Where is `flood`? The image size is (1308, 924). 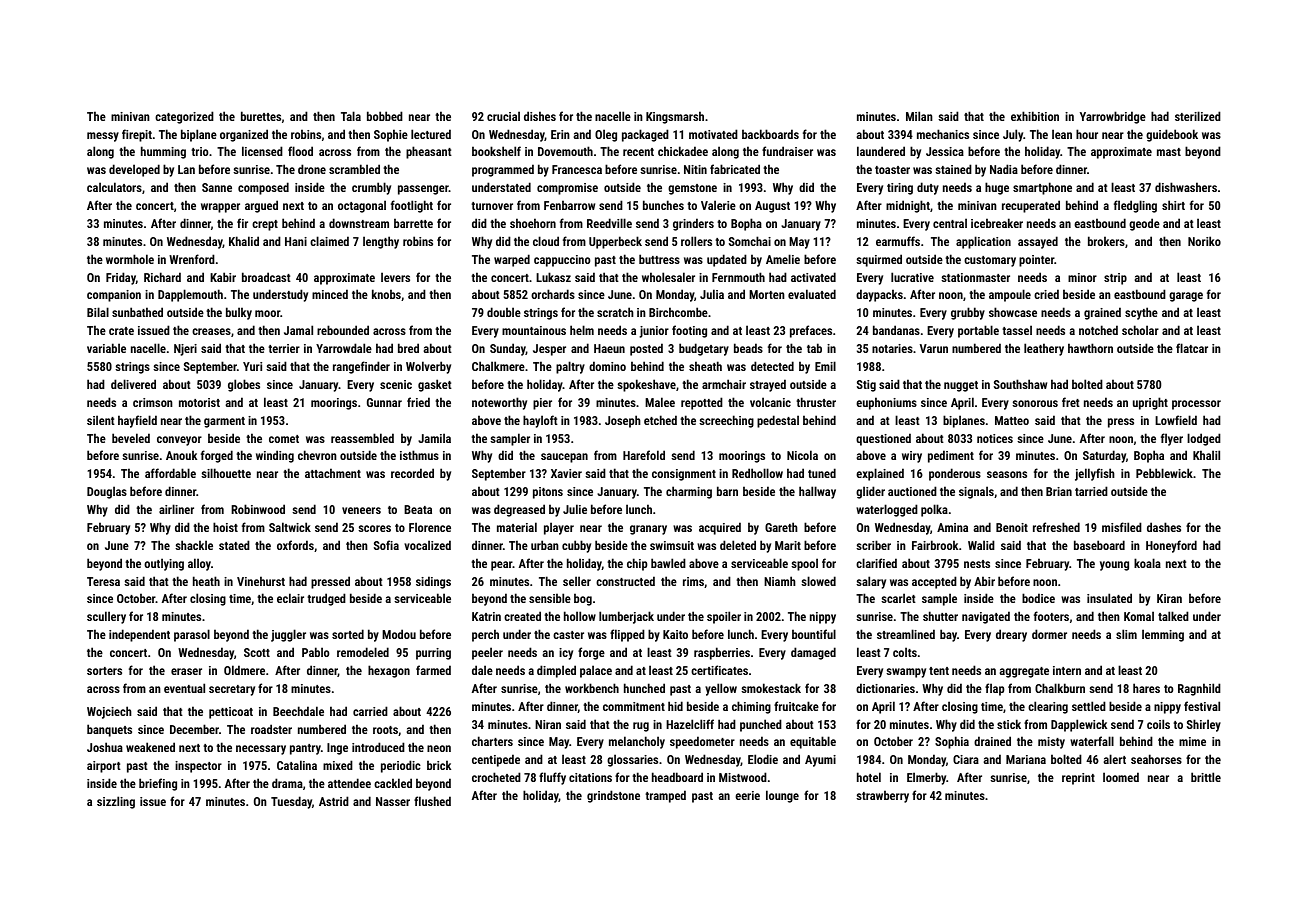
flood is located at coordinates (300, 151).
